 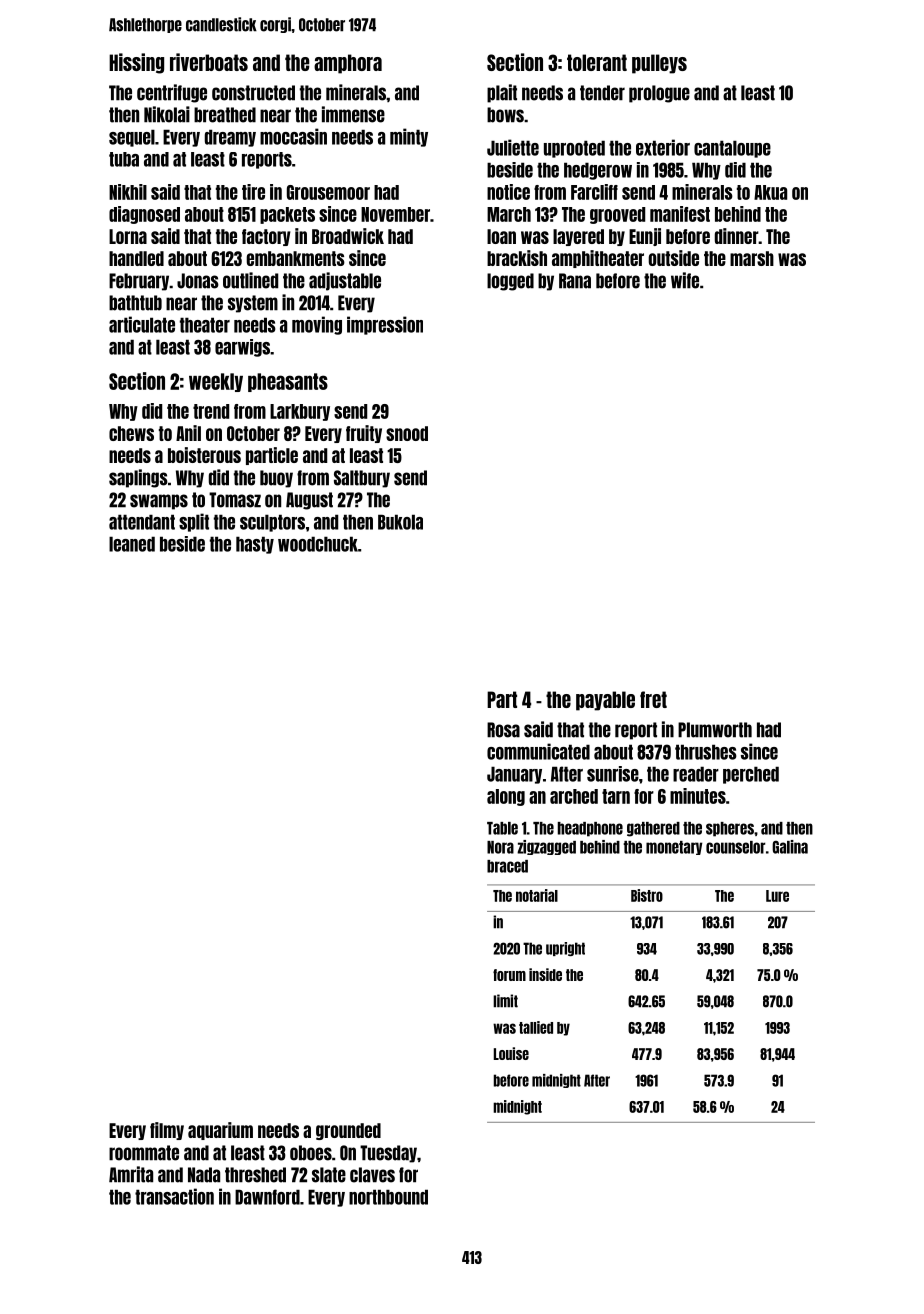 I want to click on woodchuck, so click(x=318, y=544).
